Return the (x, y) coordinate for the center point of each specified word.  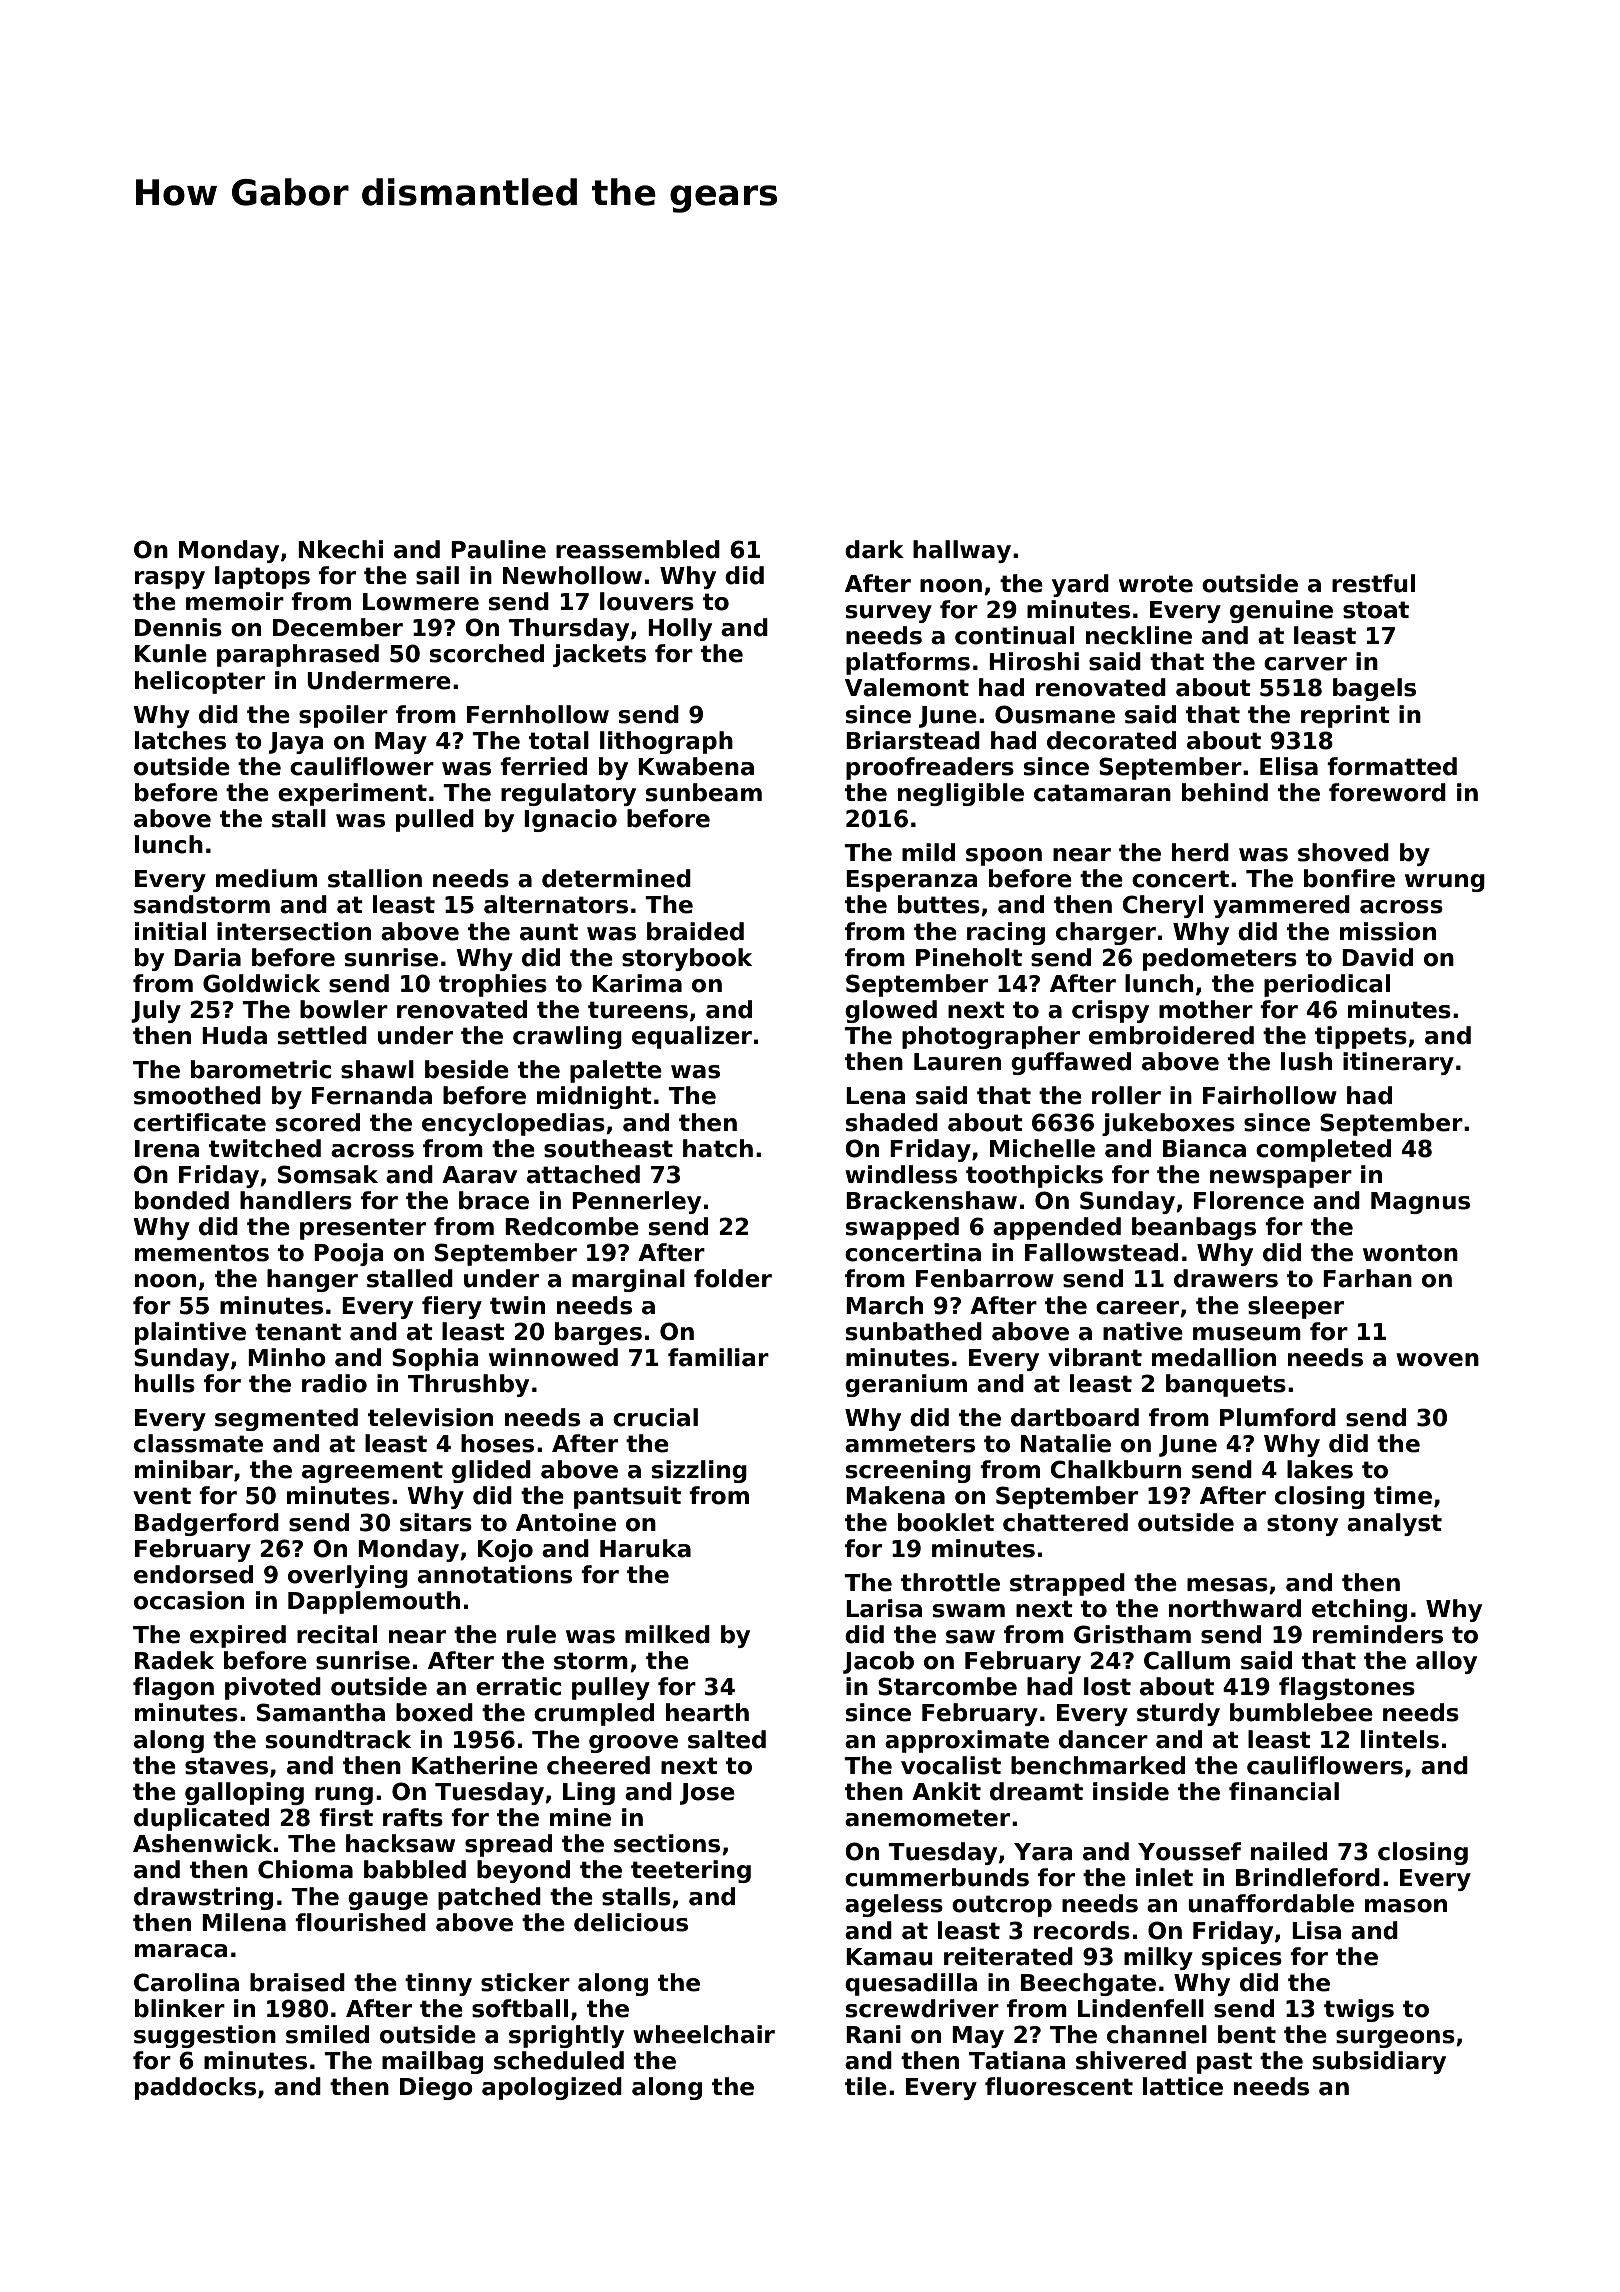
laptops (262, 577)
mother (1206, 1009)
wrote (1156, 584)
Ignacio (570, 820)
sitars (436, 1522)
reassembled (638, 549)
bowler (344, 1009)
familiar (718, 1357)
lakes (1320, 1469)
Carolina (186, 1982)
